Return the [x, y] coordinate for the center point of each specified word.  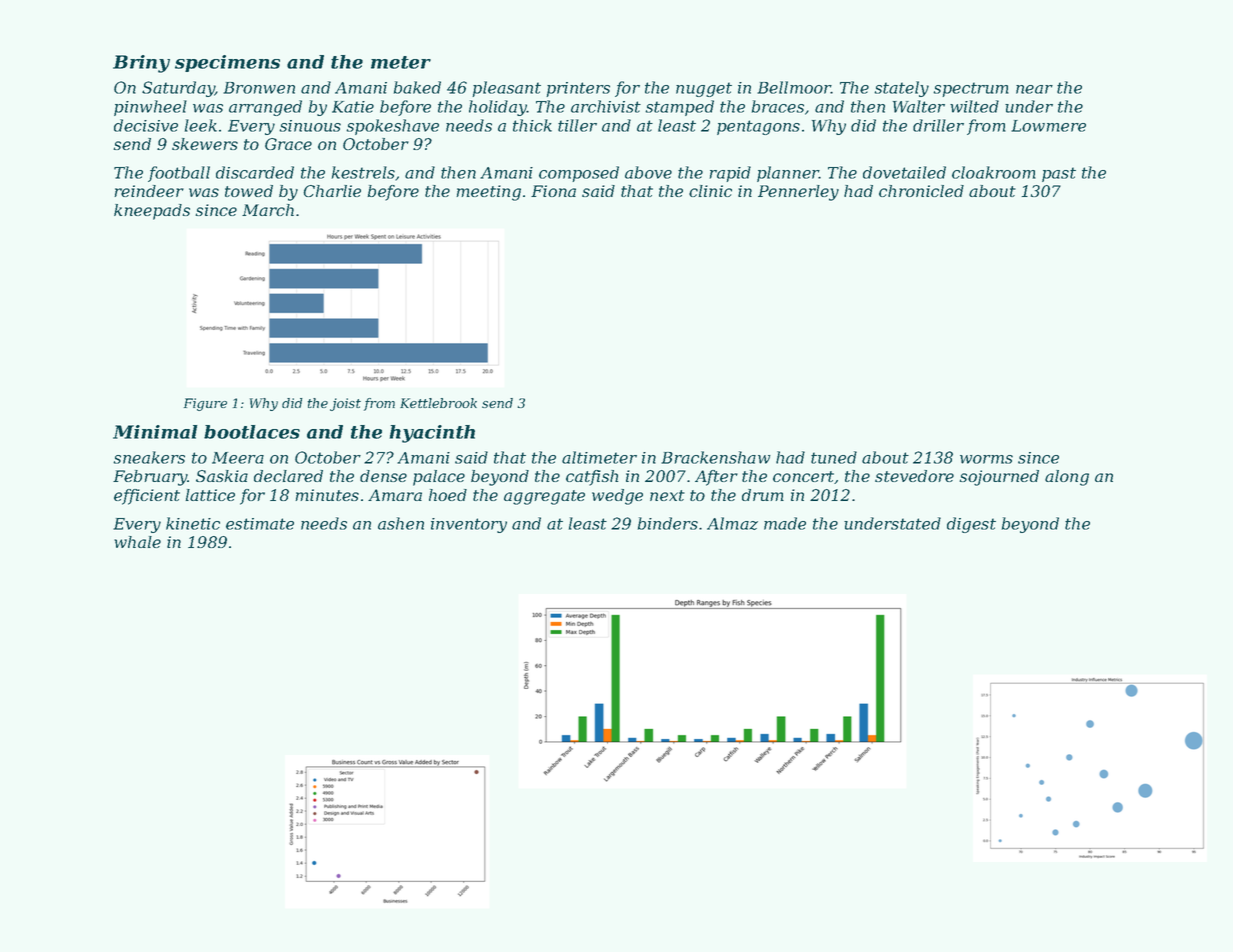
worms [986, 459]
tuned [834, 457]
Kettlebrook [438, 403]
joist [345, 404]
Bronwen [259, 88]
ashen [401, 523]
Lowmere [1048, 126]
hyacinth [432, 434]
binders [668, 523]
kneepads [152, 212]
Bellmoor [794, 87]
